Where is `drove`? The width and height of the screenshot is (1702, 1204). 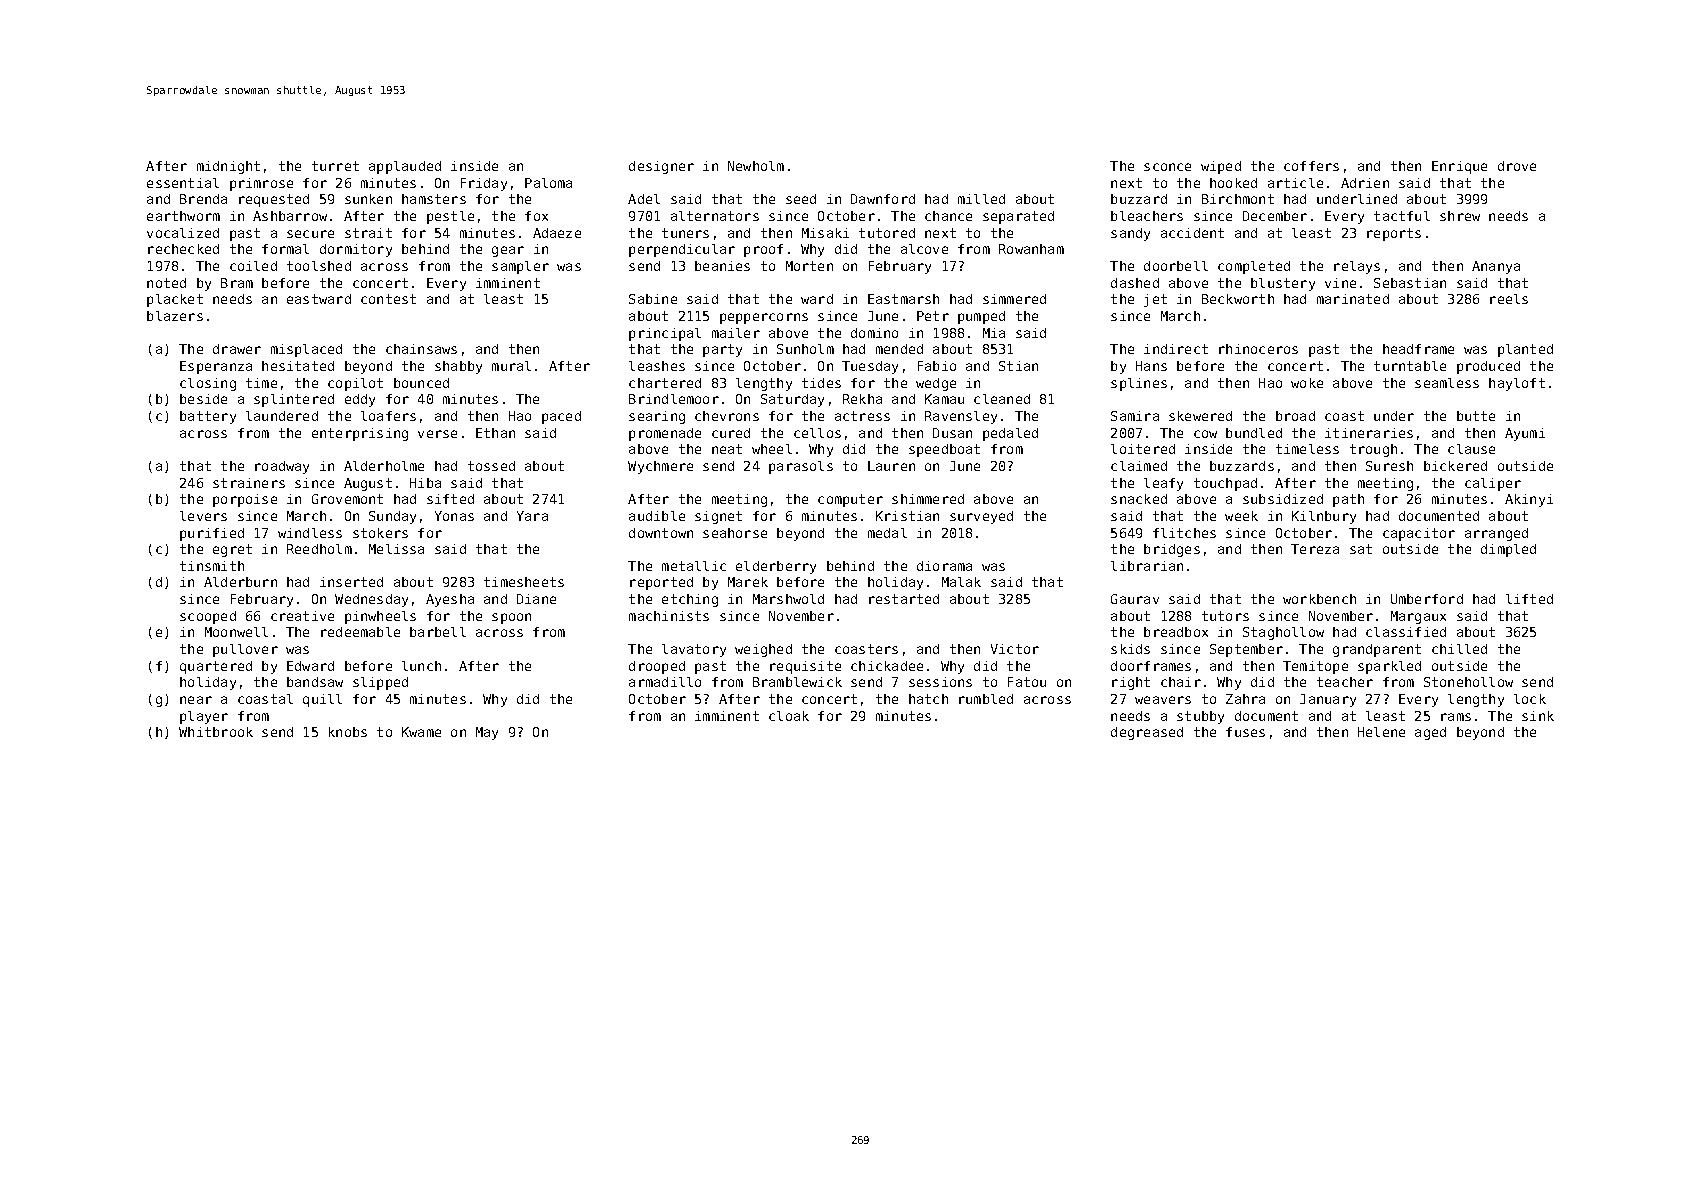
drove is located at coordinates (1517, 166).
